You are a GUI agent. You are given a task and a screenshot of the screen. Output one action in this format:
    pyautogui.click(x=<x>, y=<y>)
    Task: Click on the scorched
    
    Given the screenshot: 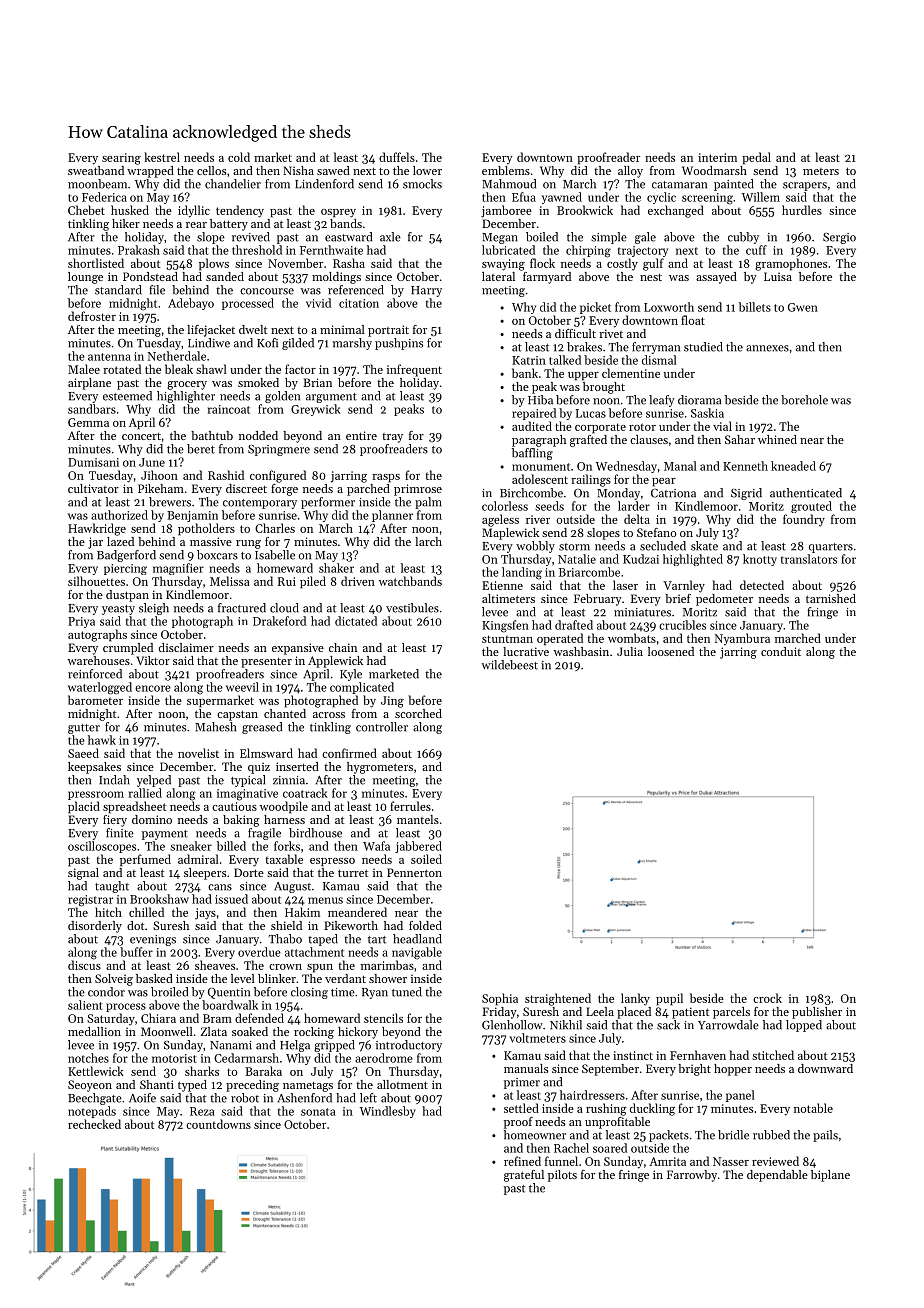 What is the action you would take?
    pyautogui.click(x=418, y=713)
